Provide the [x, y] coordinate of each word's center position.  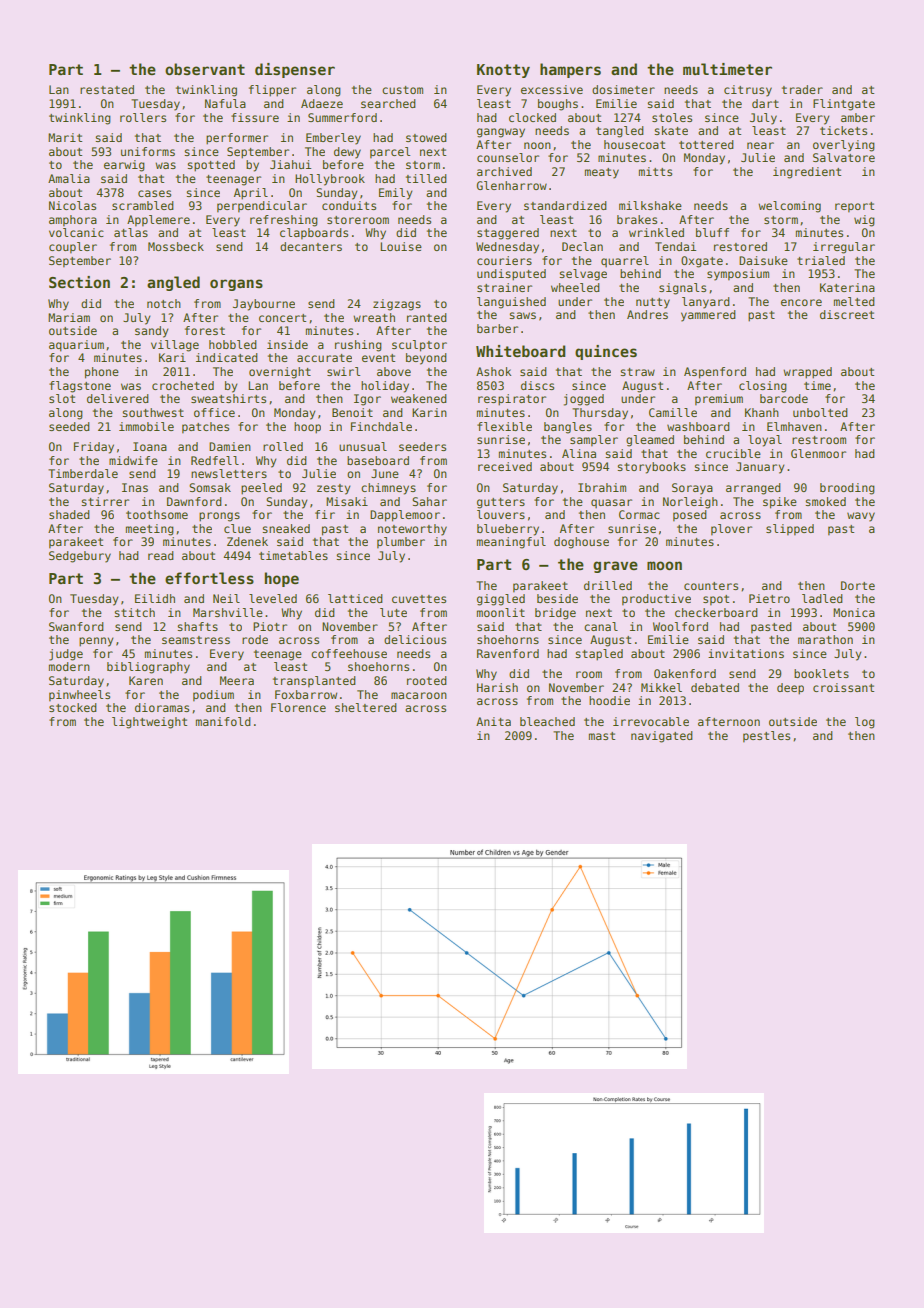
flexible [504, 426]
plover [731, 530]
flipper [272, 91]
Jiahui [290, 164]
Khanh [762, 412]
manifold [223, 721]
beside [557, 598]
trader [802, 89]
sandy [151, 332]
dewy [347, 153]
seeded [69, 426]
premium [719, 400]
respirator [512, 400]
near [760, 145]
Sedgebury [80, 557]
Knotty [503, 71]
